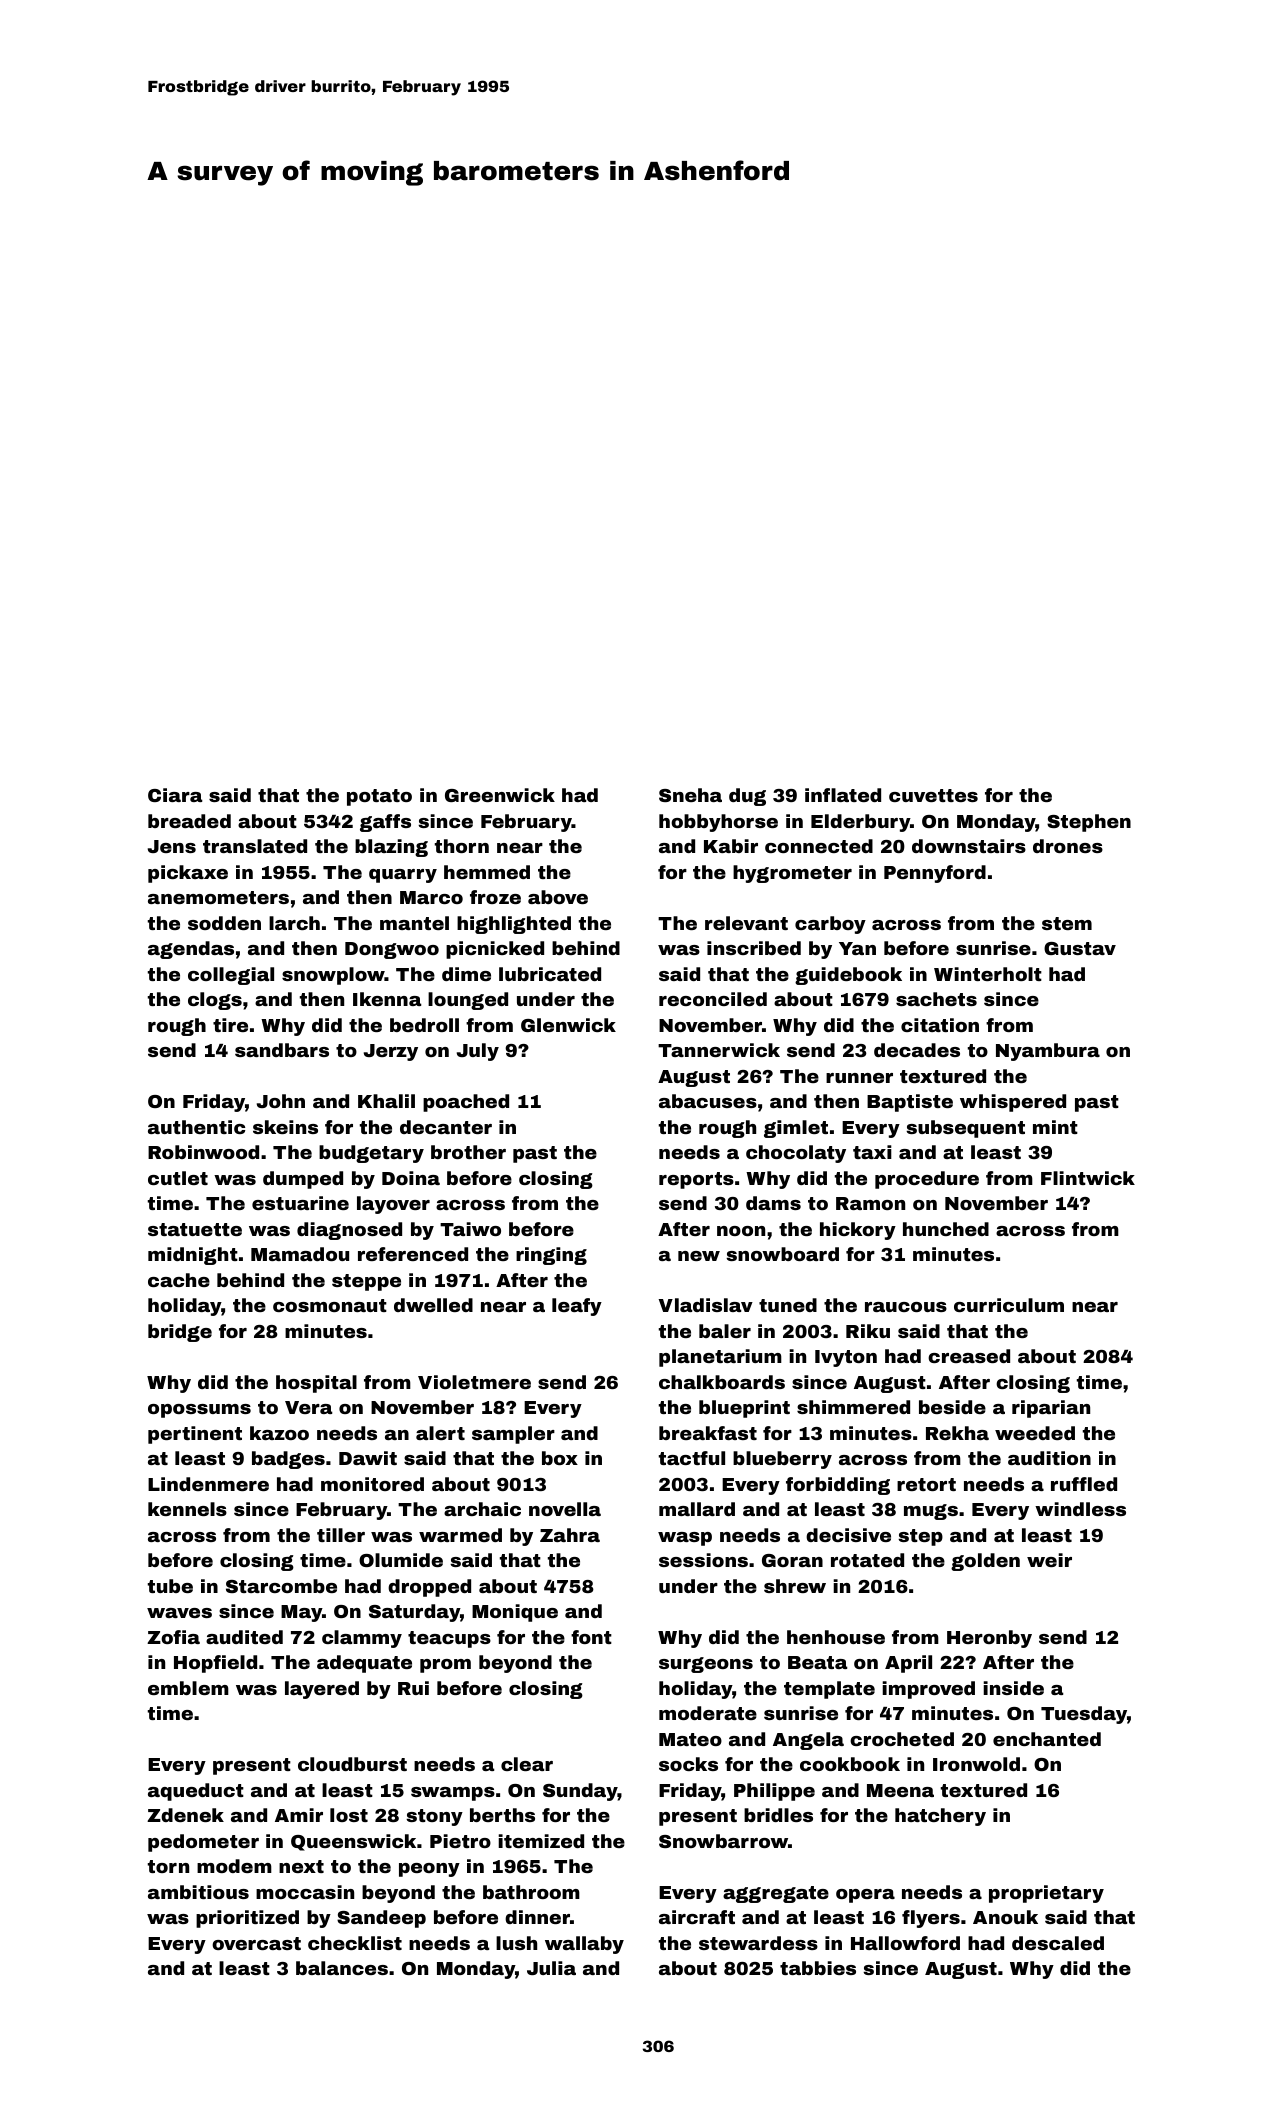 The image size is (1284, 2115). Describe the element at coordinates (1051, 1409) in the screenshot. I see `riparian` at that location.
